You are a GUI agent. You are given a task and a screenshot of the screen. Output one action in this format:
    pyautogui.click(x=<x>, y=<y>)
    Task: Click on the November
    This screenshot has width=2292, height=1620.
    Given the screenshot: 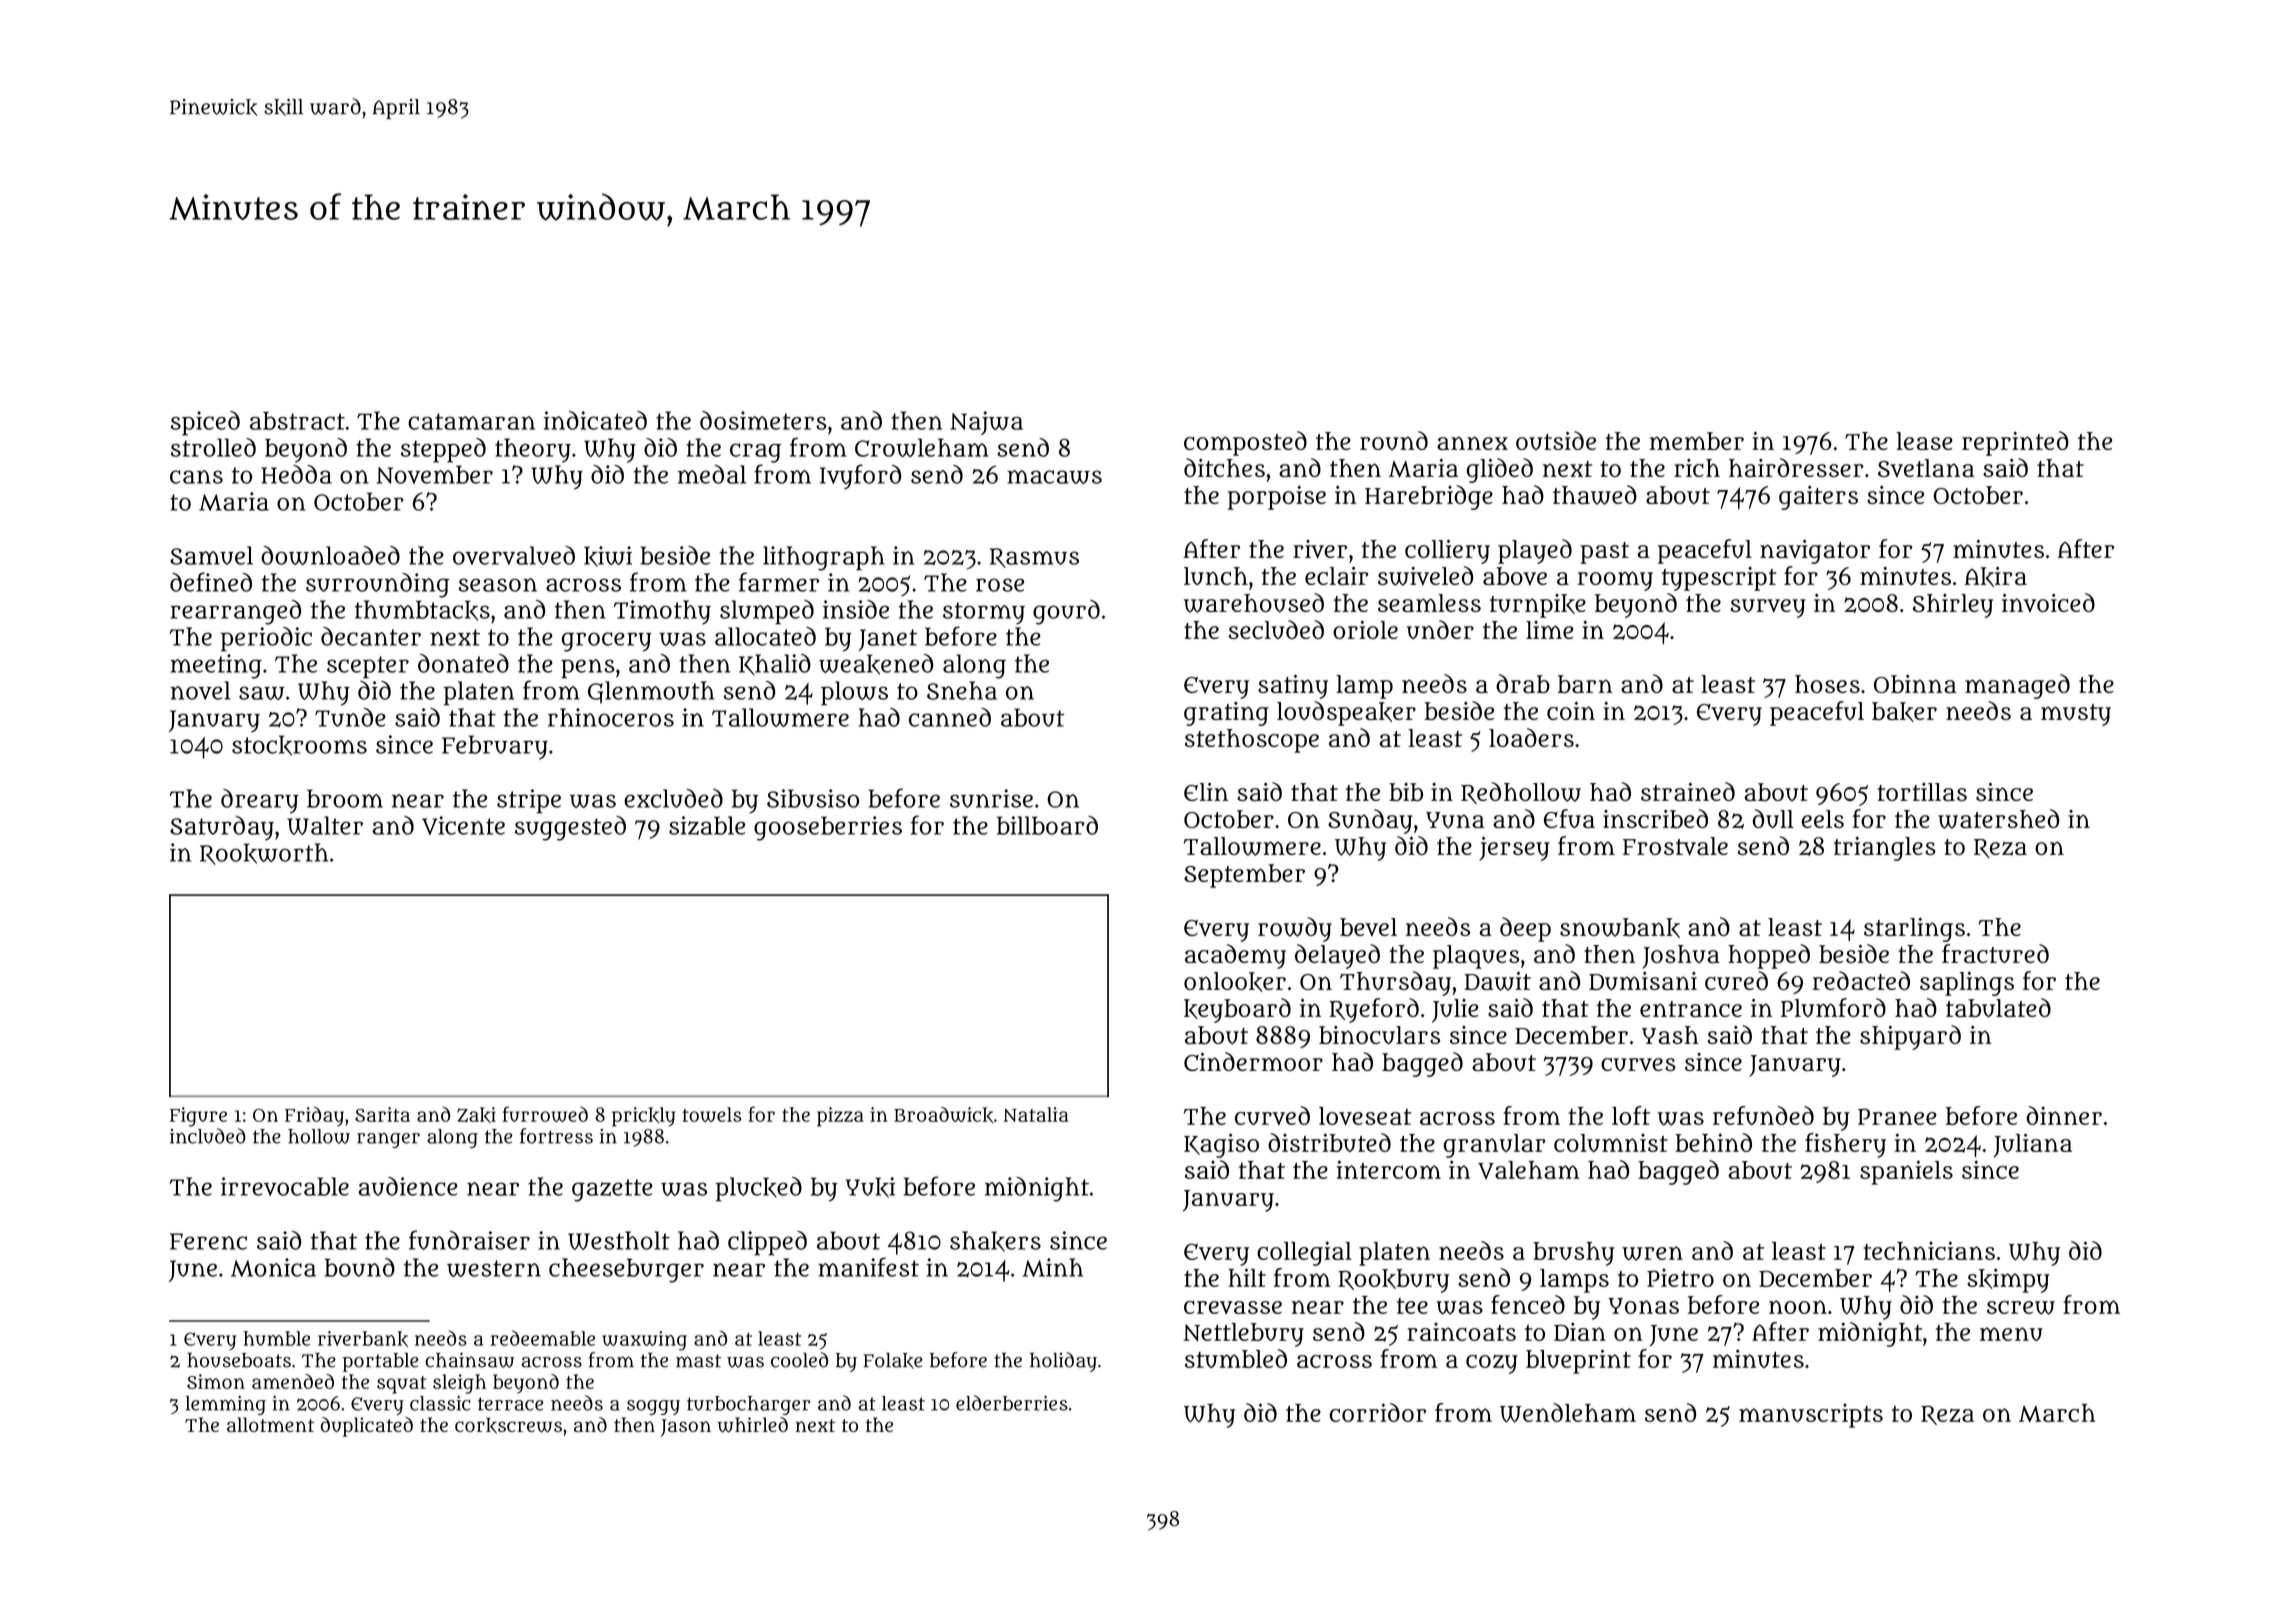 What is the action you would take?
    pyautogui.click(x=435, y=474)
